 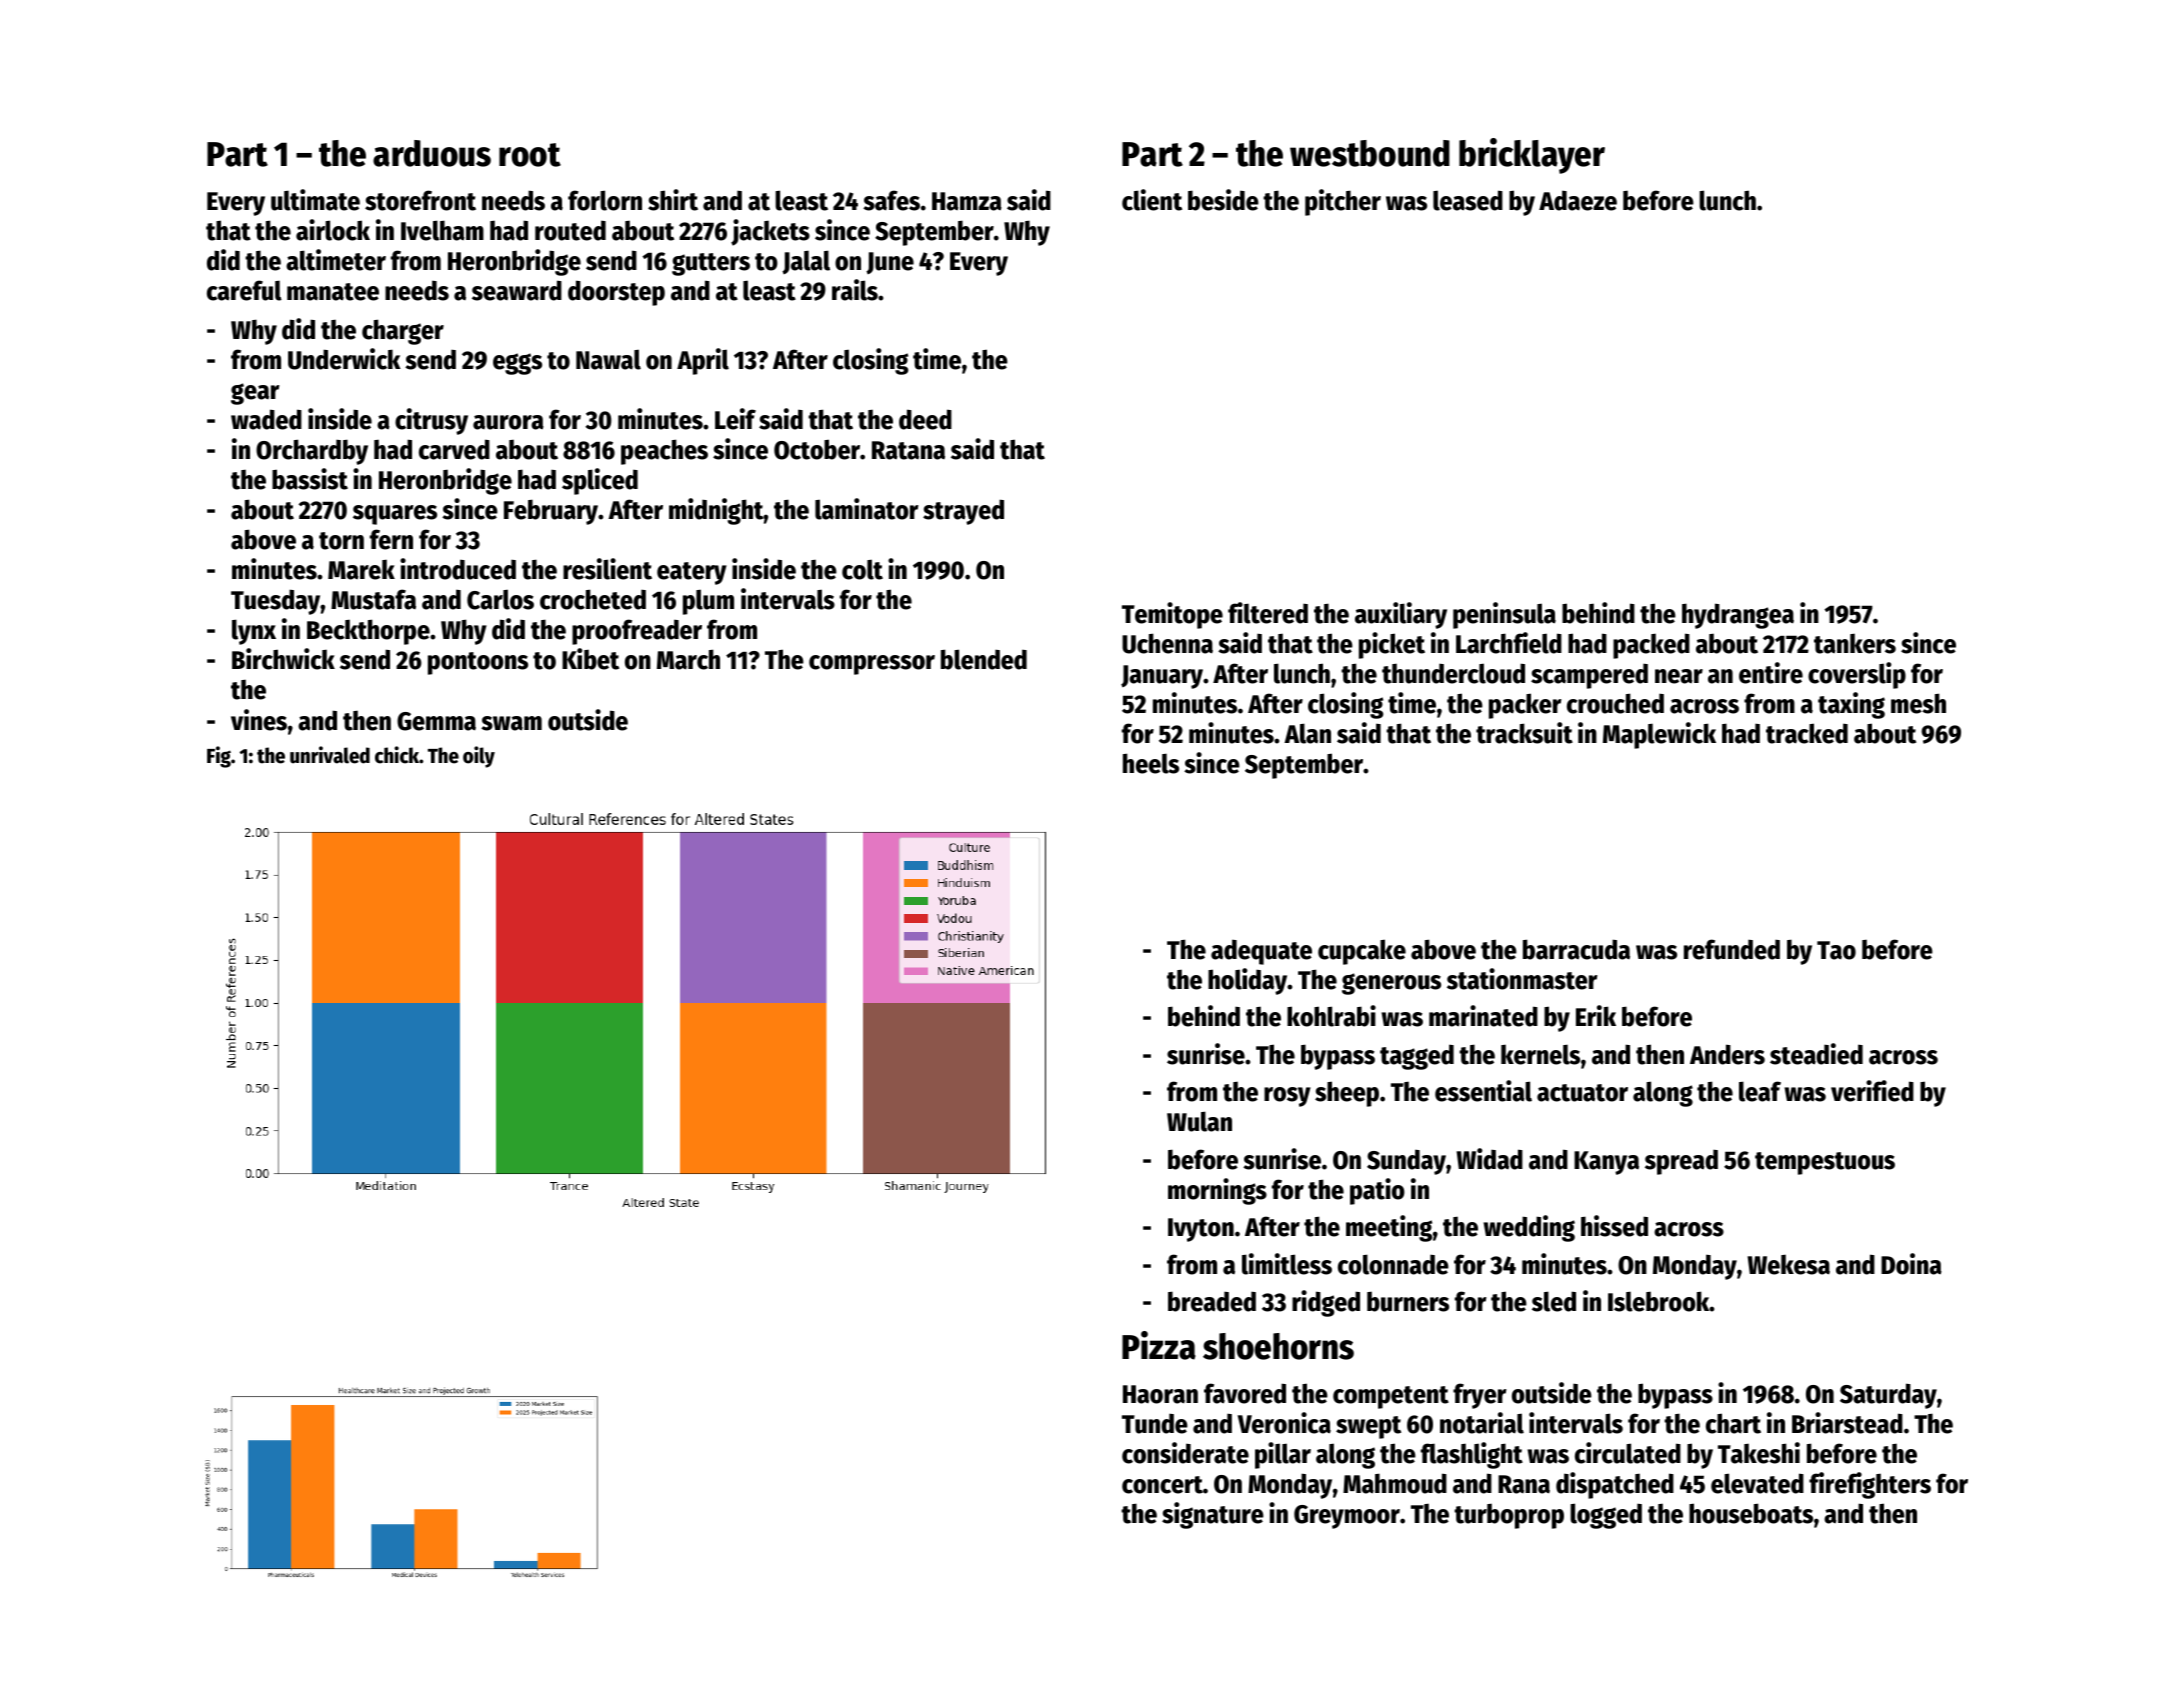 What do you see at coordinates (1248, 981) in the screenshot?
I see `holiday` at bounding box center [1248, 981].
